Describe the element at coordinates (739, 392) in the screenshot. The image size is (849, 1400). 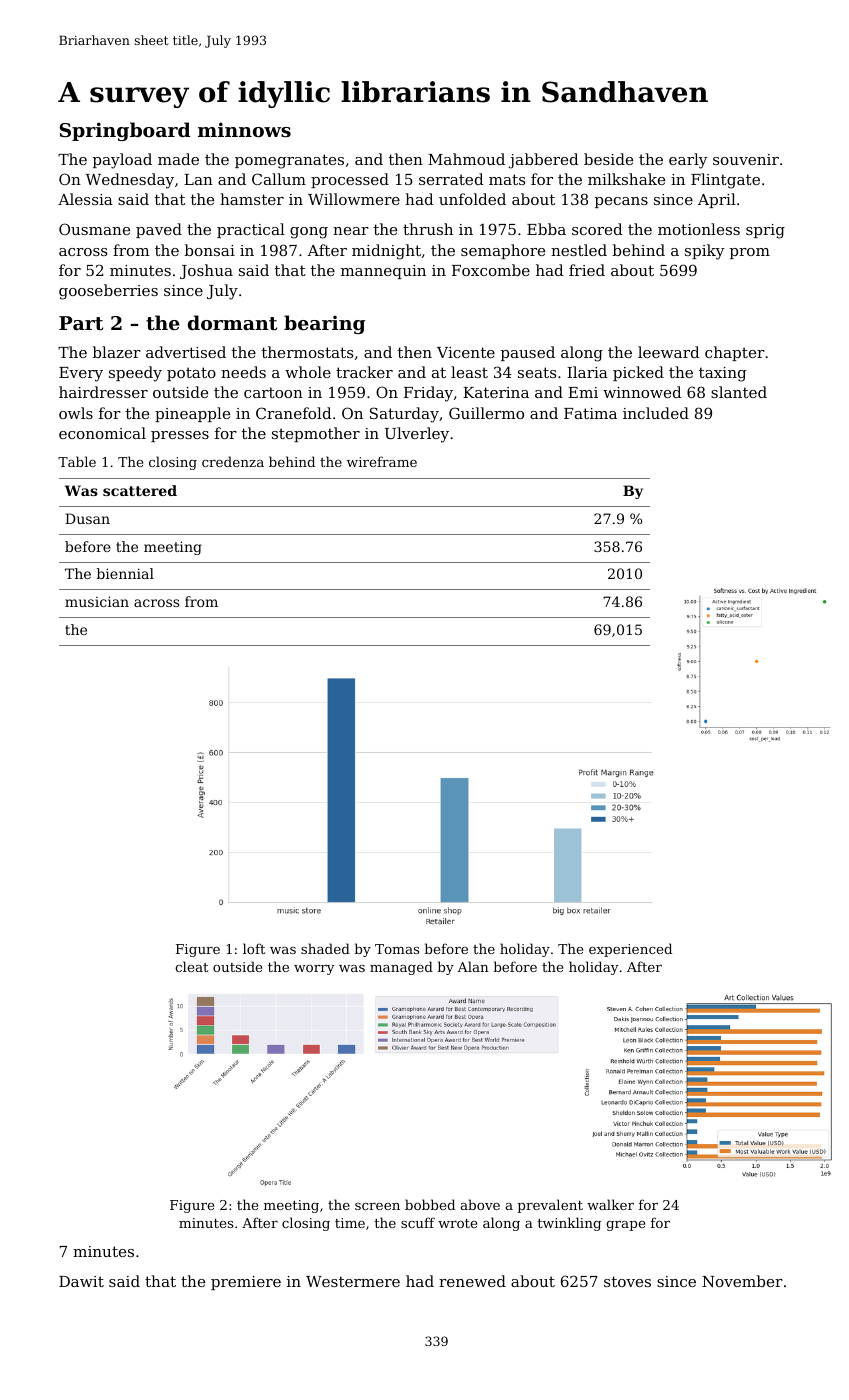
I see `slanted` at that location.
